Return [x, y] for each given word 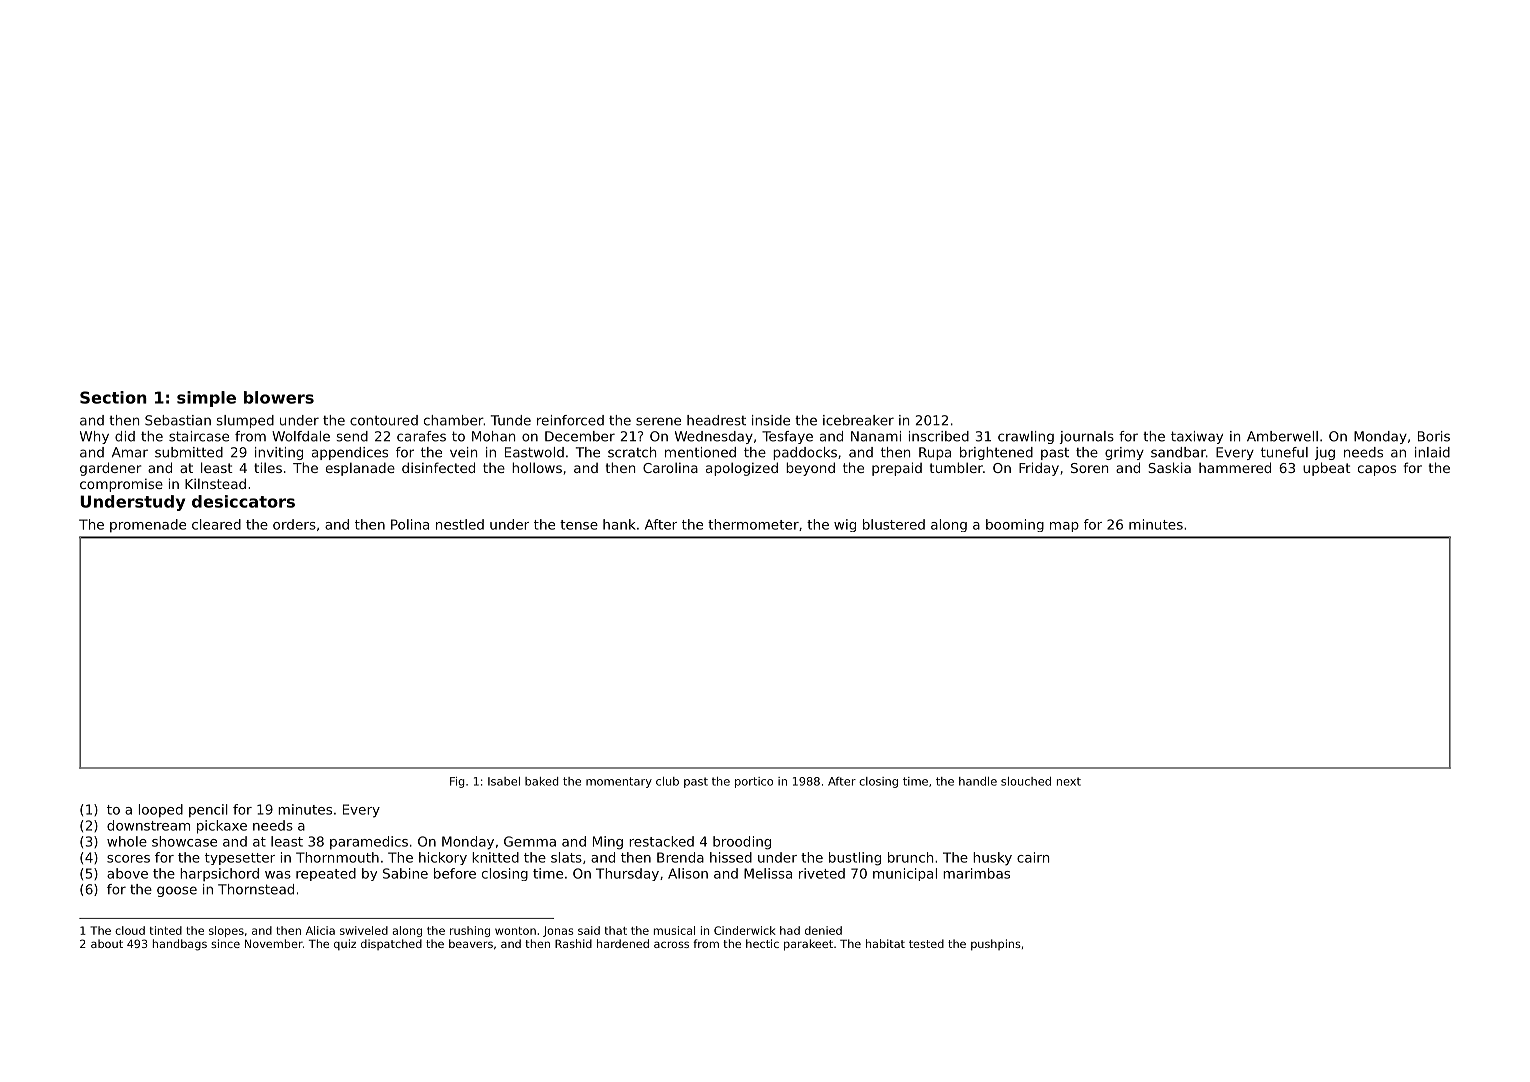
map [1064, 527]
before [455, 873]
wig [845, 525]
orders [294, 524]
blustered [894, 524]
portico [754, 782]
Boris [1434, 436]
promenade [148, 526]
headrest [716, 420]
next [1069, 781]
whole [127, 841]
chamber [454, 420]
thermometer [753, 524]
